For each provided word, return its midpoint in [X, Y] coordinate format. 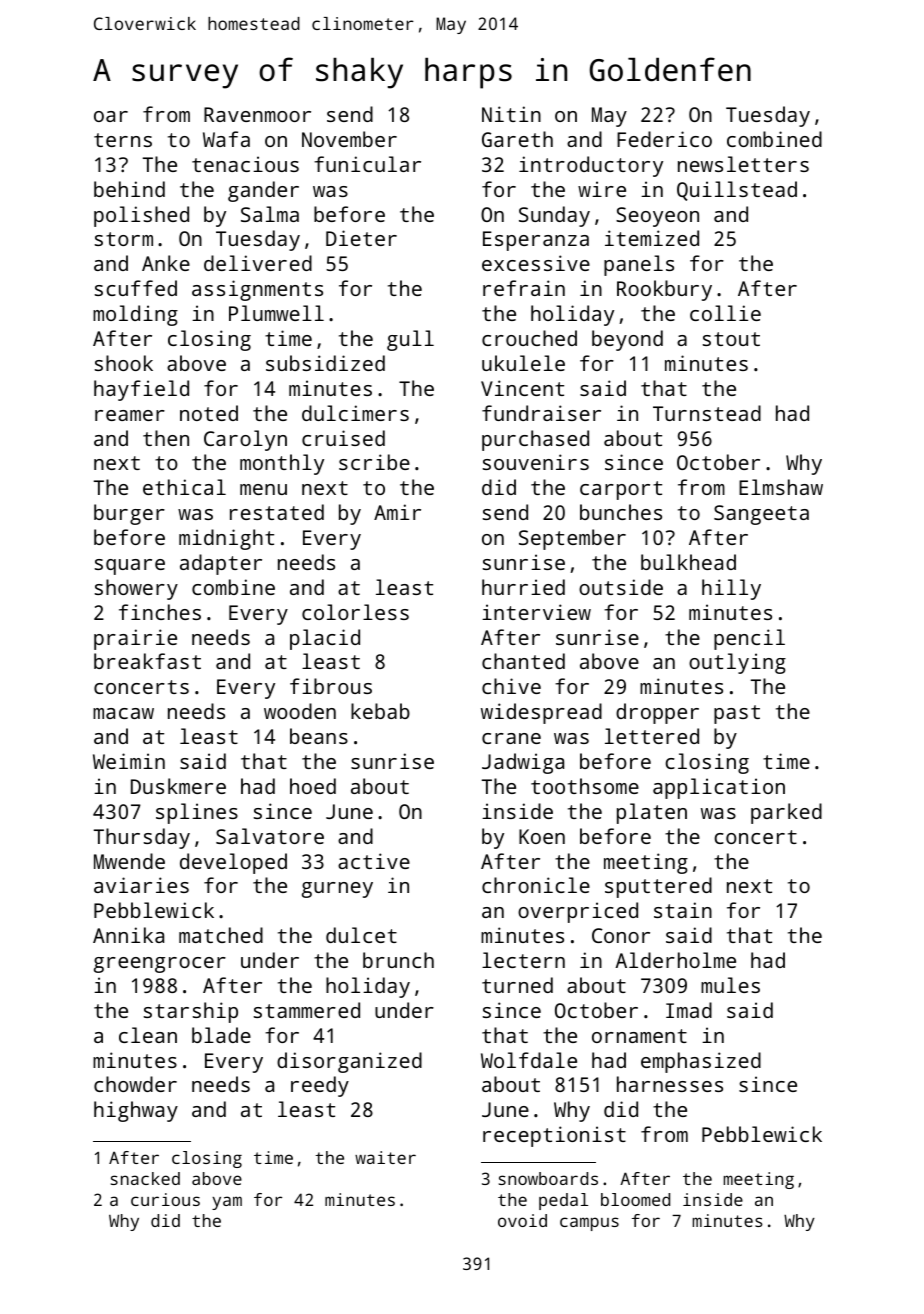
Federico [664, 139]
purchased [535, 440]
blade [221, 1035]
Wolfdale [529, 1060]
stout [731, 339]
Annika [128, 935]
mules [730, 985]
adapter [221, 564]
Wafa [226, 139]
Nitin [511, 114]
